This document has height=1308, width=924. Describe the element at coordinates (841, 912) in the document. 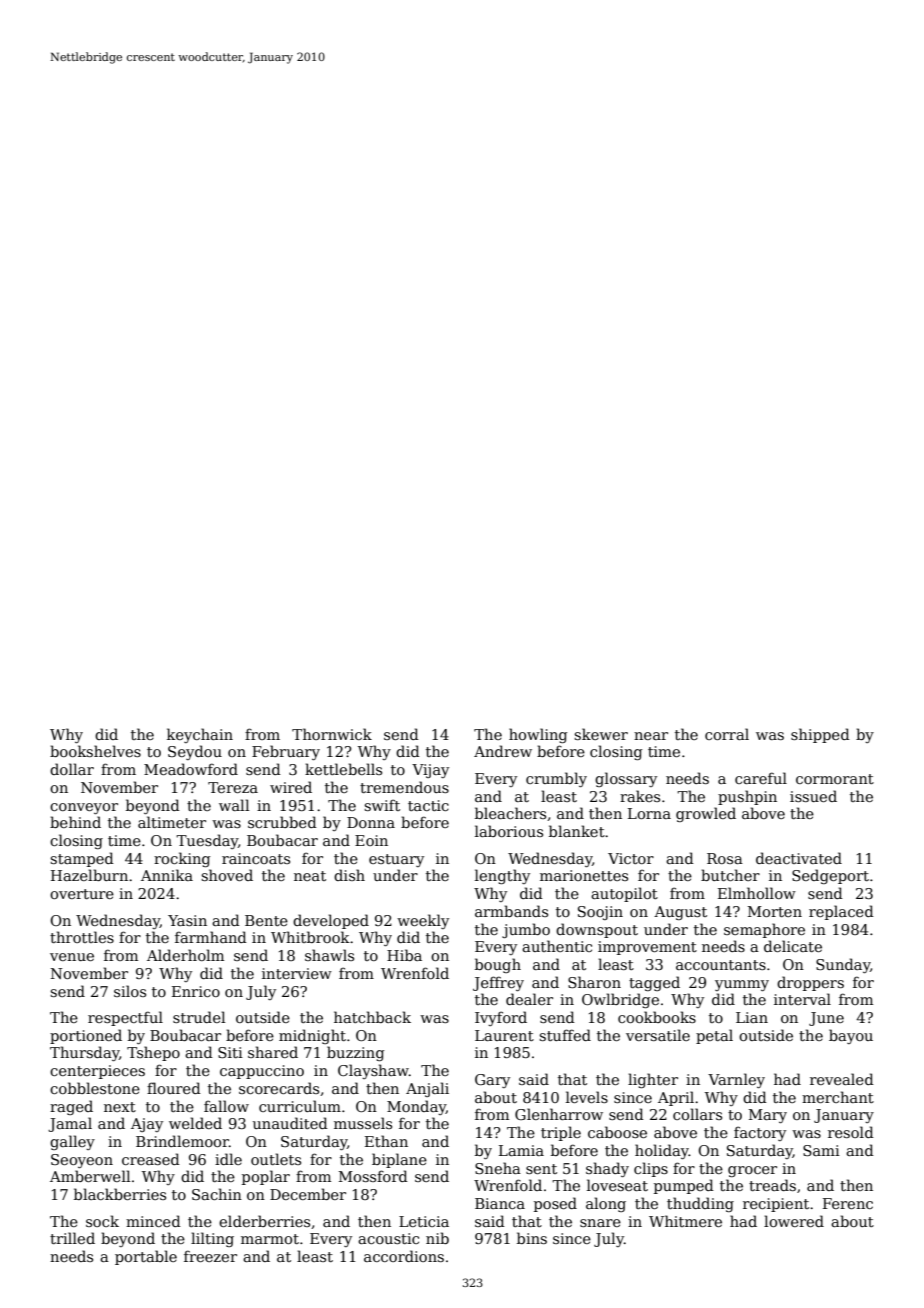

I see `replaced` at that location.
